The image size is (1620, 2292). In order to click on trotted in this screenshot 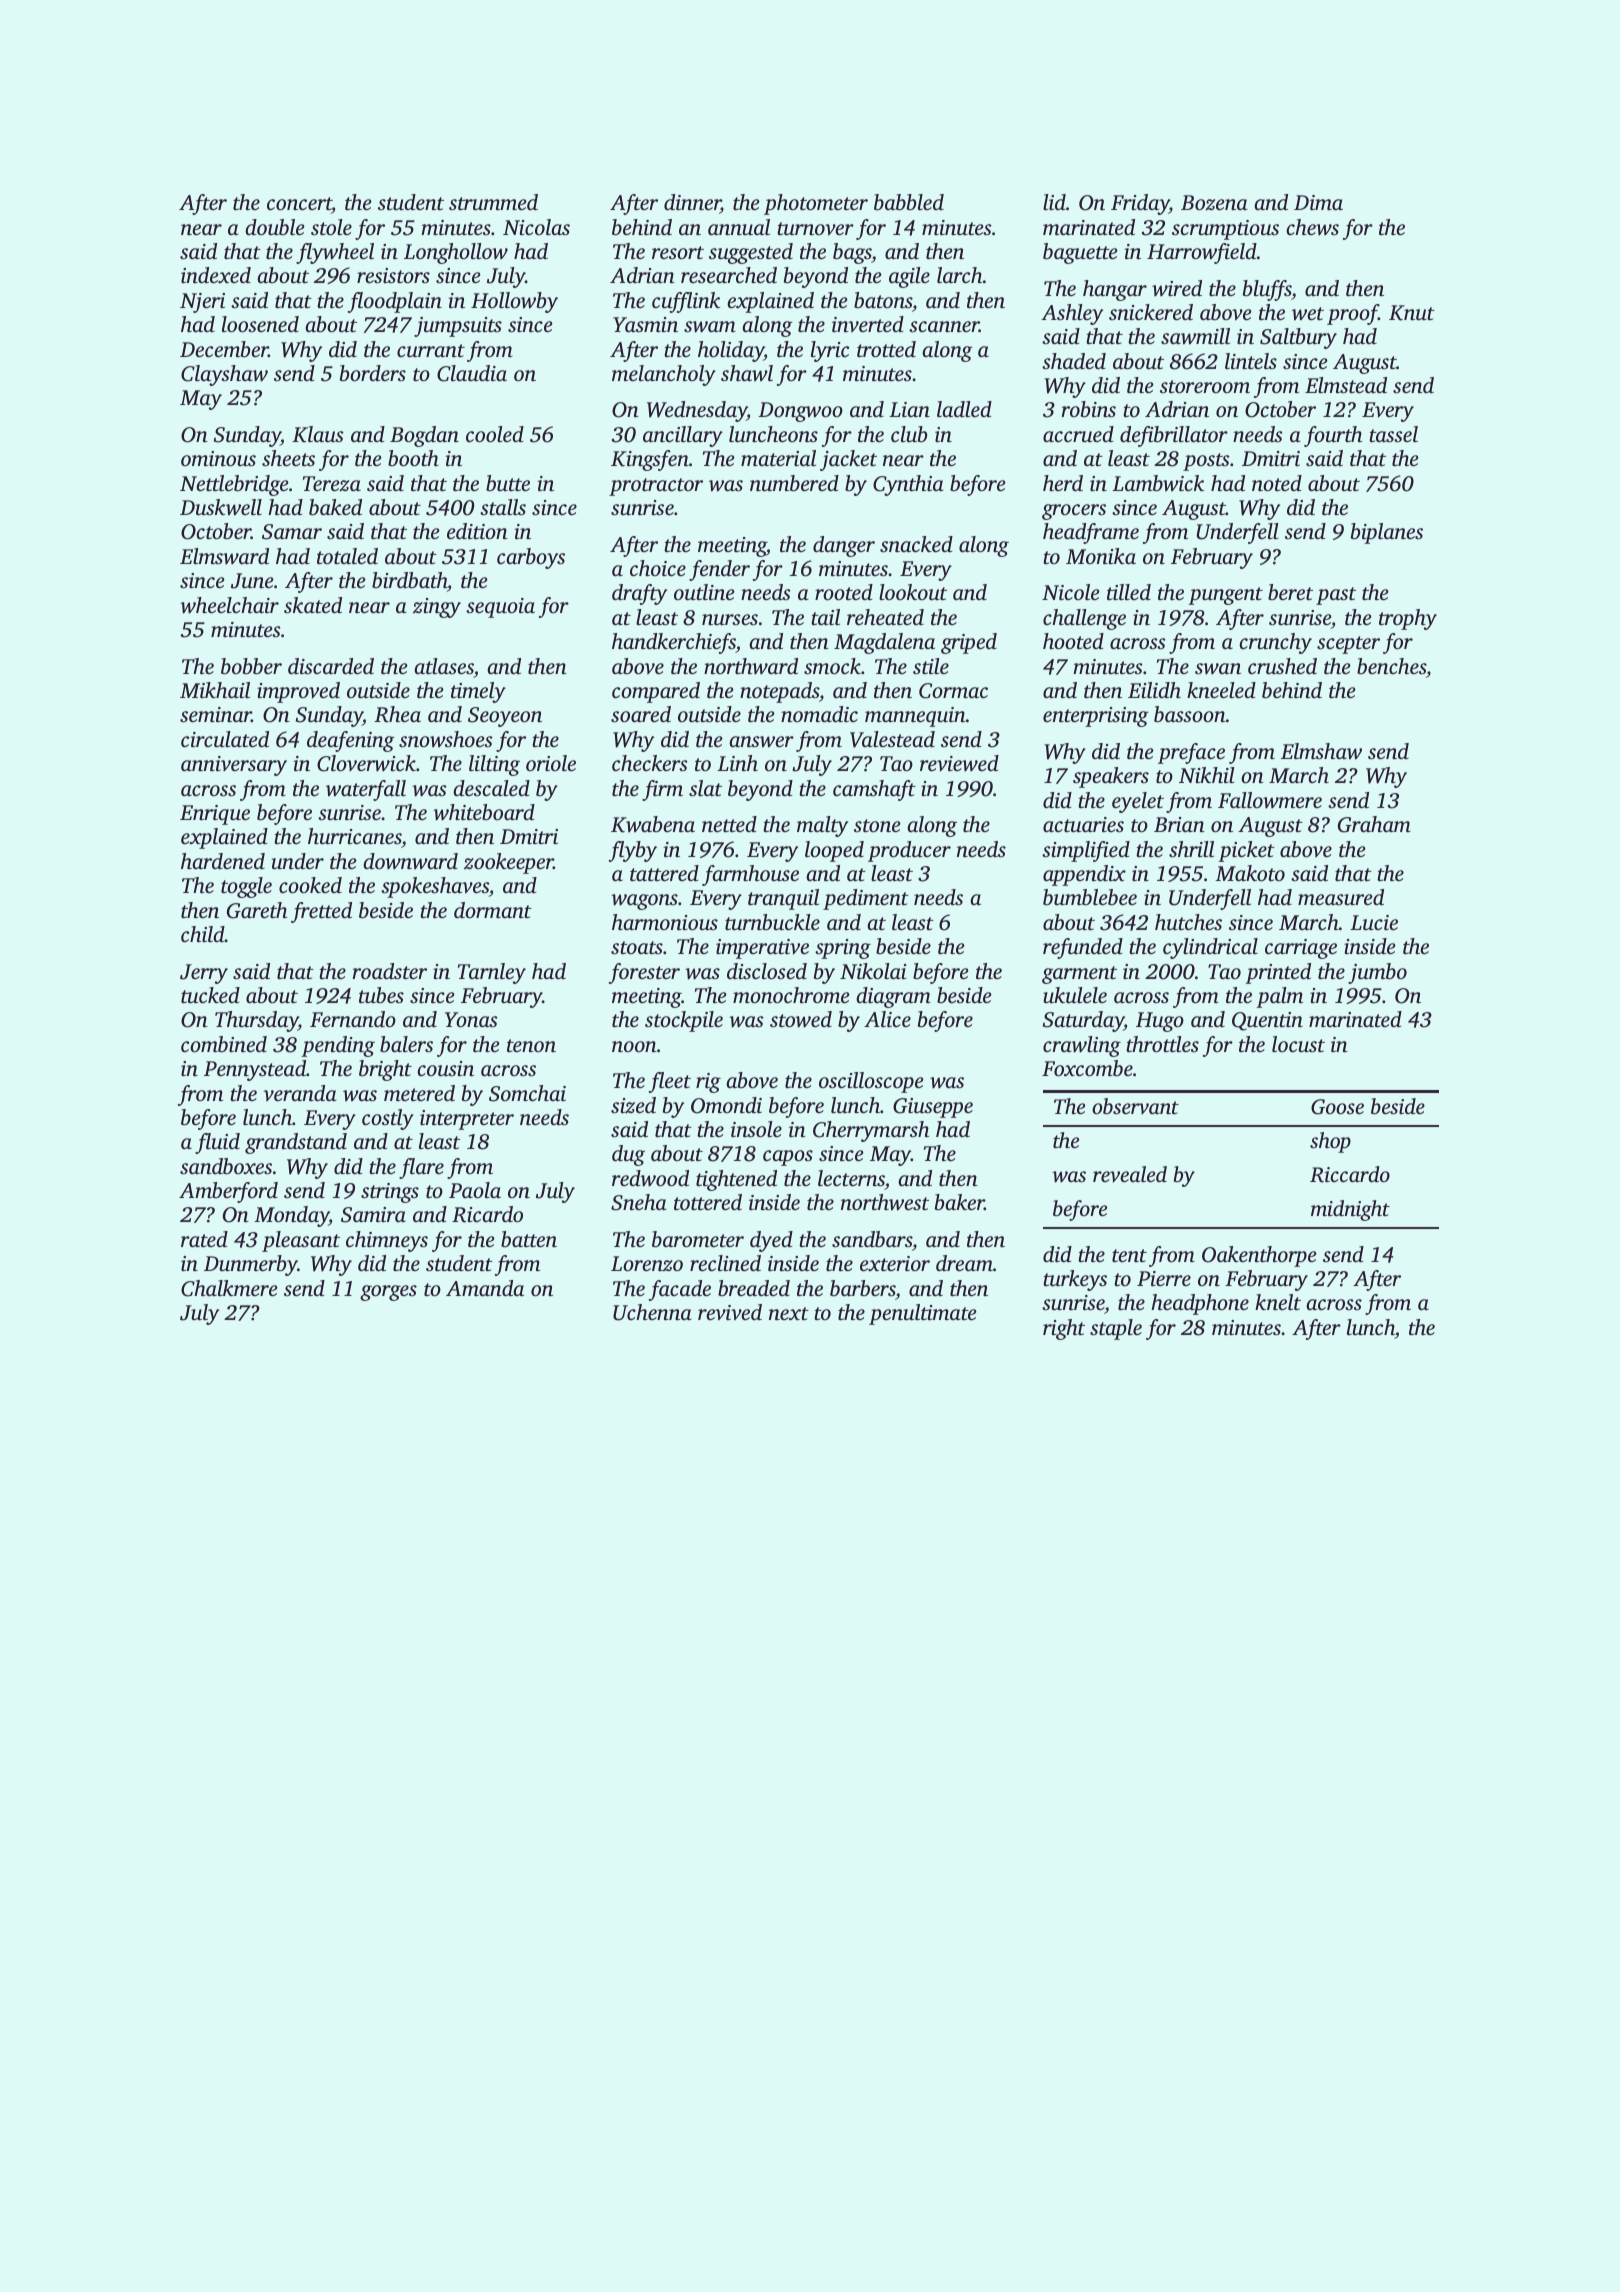, I will do `click(886, 349)`.
